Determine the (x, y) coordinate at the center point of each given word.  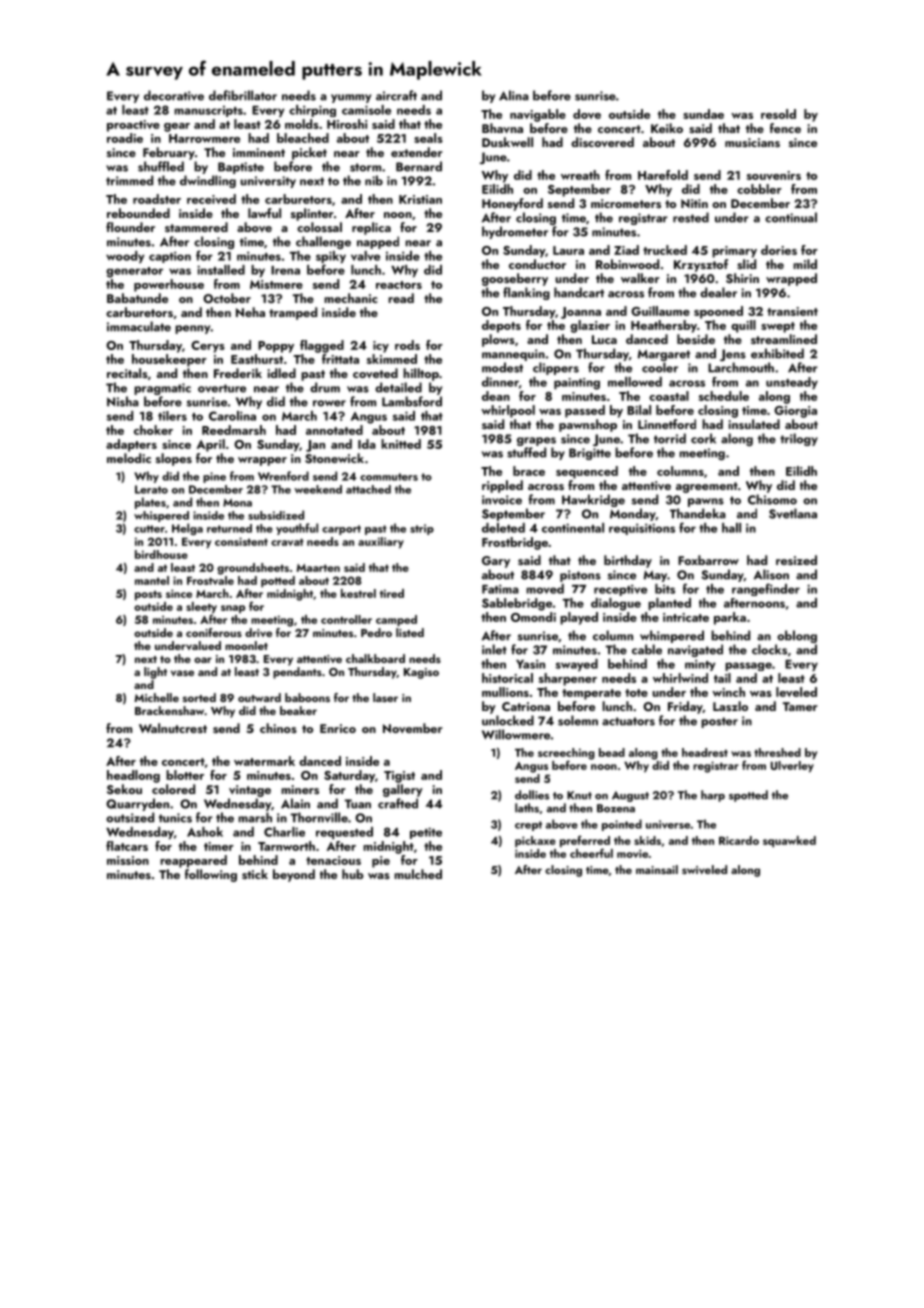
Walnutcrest (173, 728)
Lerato (151, 489)
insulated (754, 424)
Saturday (349, 776)
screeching (566, 754)
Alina (514, 95)
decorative (174, 95)
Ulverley (792, 767)
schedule (724, 396)
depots (501, 326)
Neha (250, 312)
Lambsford (412, 401)
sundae (703, 114)
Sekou (124, 789)
